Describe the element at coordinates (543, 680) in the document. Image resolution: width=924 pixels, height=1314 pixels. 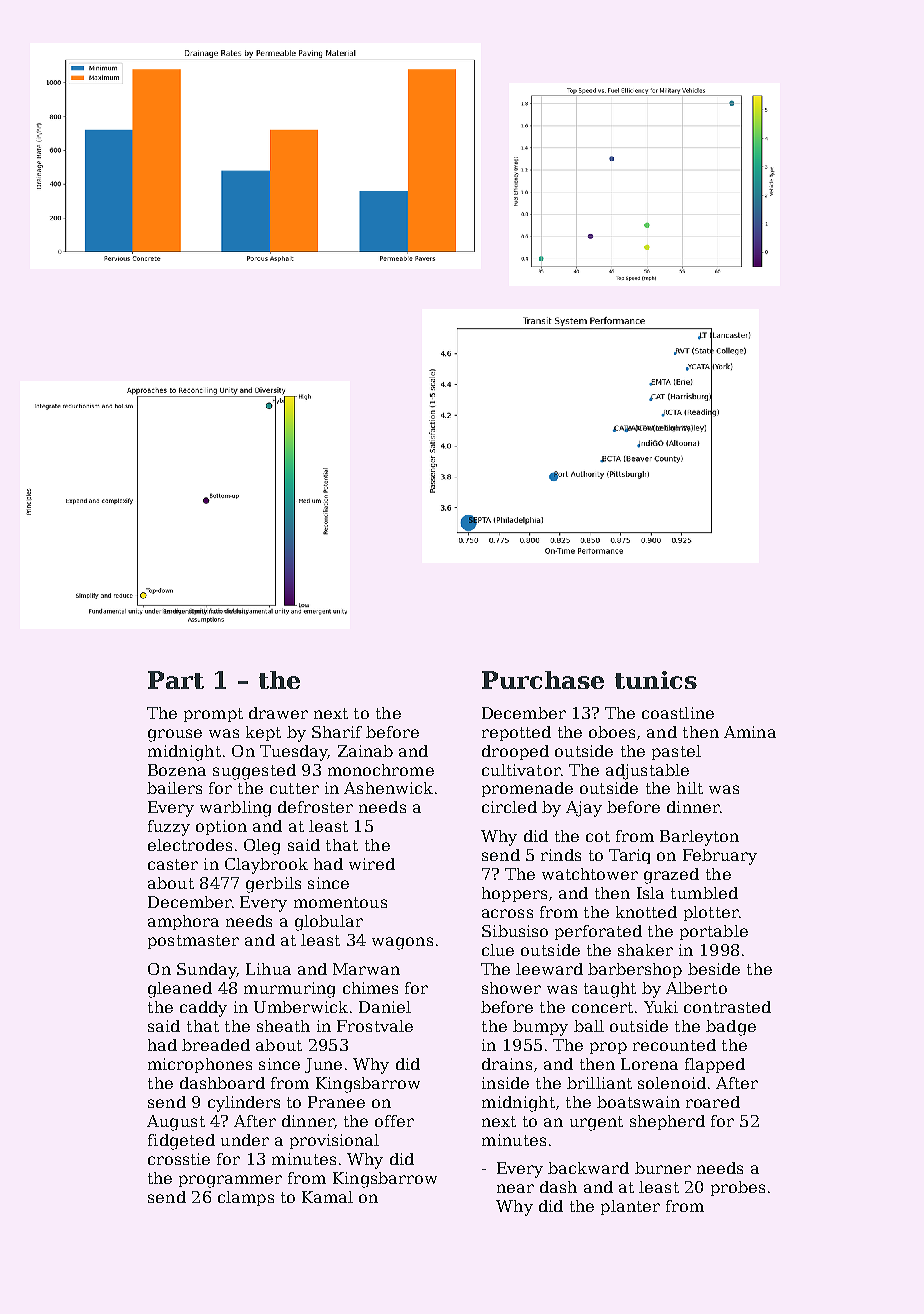
I see `Purchase` at that location.
